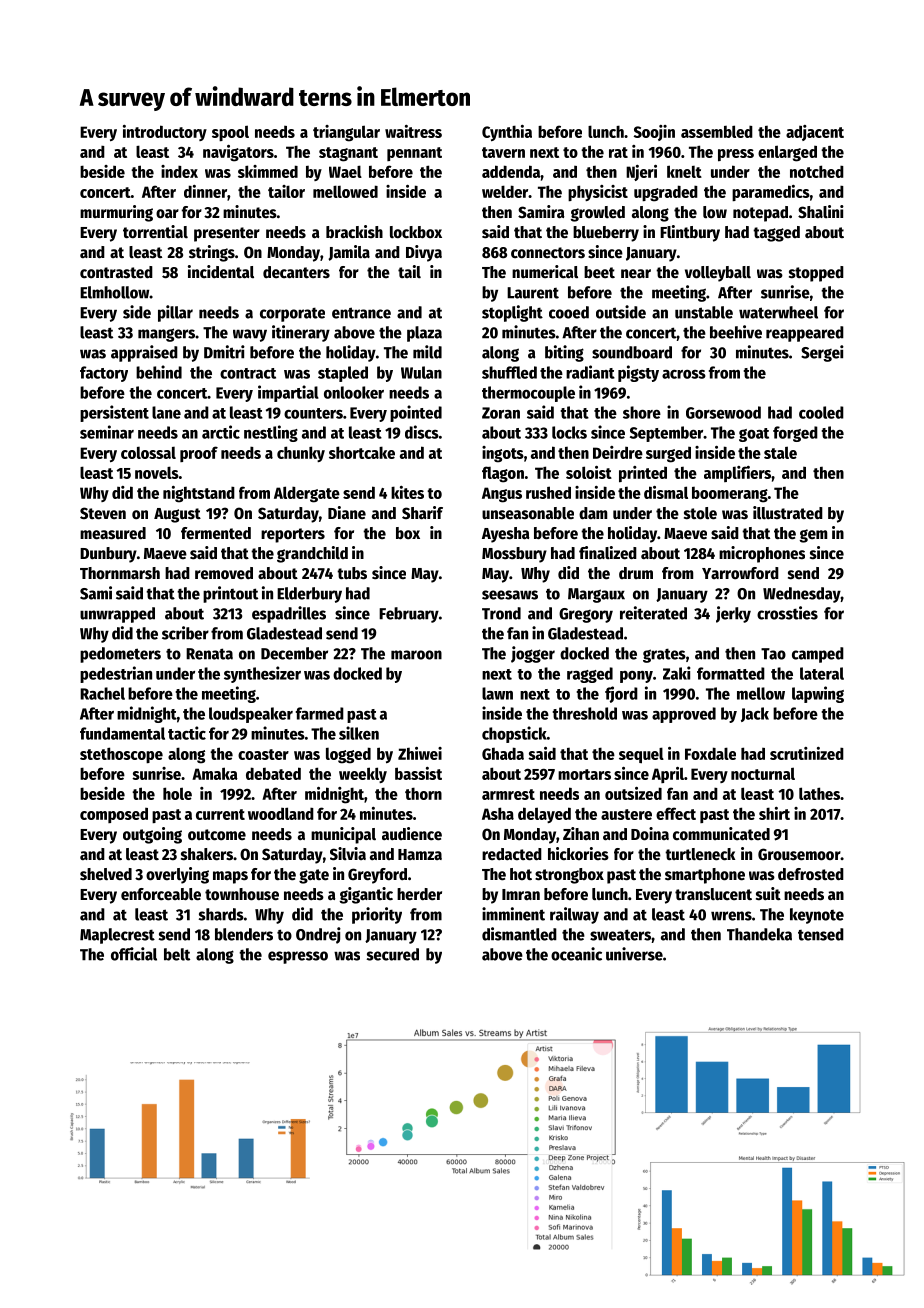  I want to click on welder, so click(505, 191).
